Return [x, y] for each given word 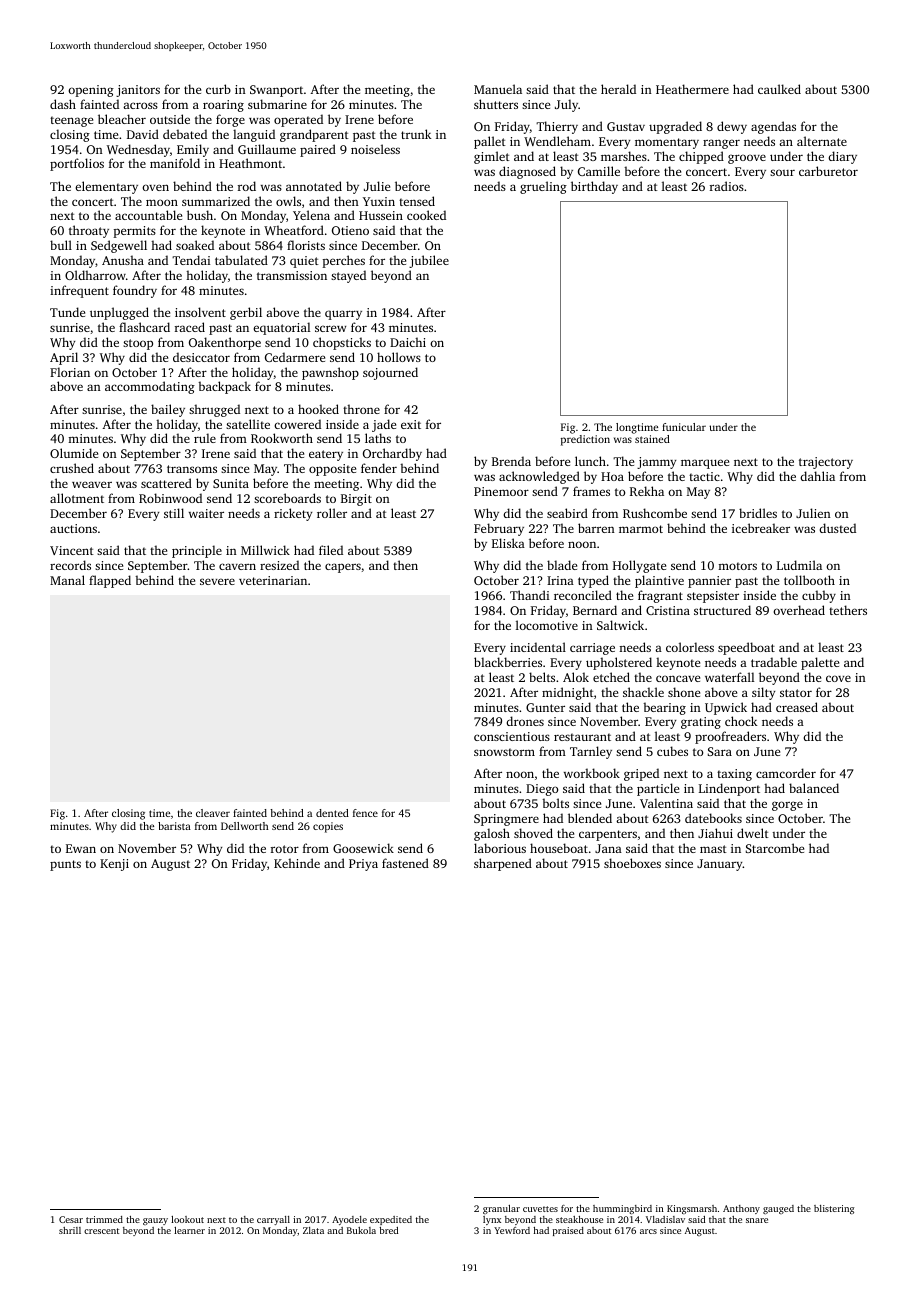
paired [318, 150]
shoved [533, 833]
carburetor [828, 171]
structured [722, 610]
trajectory [826, 463]
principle [197, 551]
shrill [70, 1230]
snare [757, 1220]
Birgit [356, 500]
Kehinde [297, 863]
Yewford [512, 1230]
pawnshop [330, 373]
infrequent [79, 291]
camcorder [786, 773]
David [143, 134]
